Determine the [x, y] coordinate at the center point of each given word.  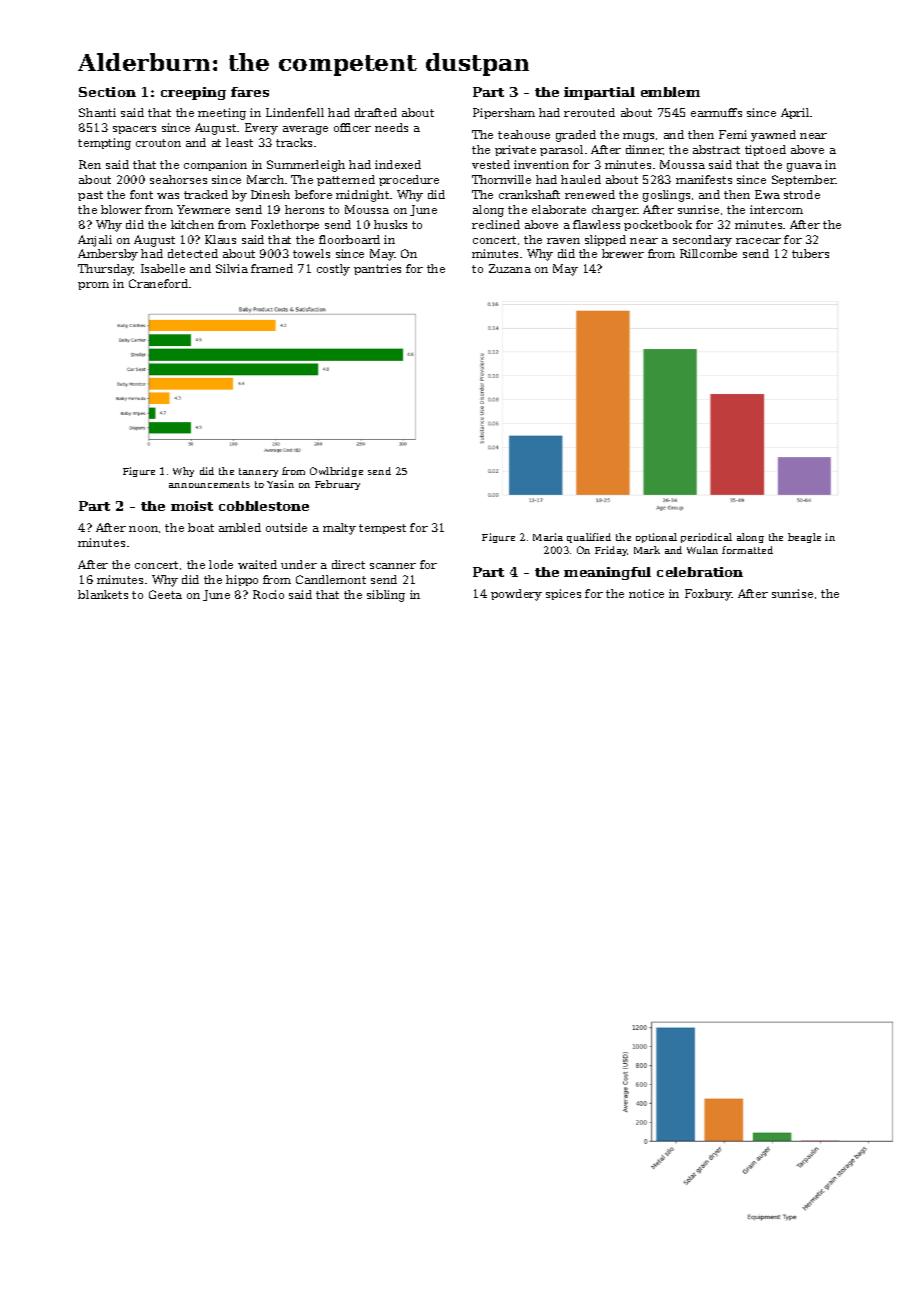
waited [257, 564]
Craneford [158, 283]
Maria [548, 537]
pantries [377, 269]
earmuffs [716, 112]
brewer [623, 253]
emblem [670, 92]
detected [193, 253]
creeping [193, 93]
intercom [776, 209]
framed [272, 268]
